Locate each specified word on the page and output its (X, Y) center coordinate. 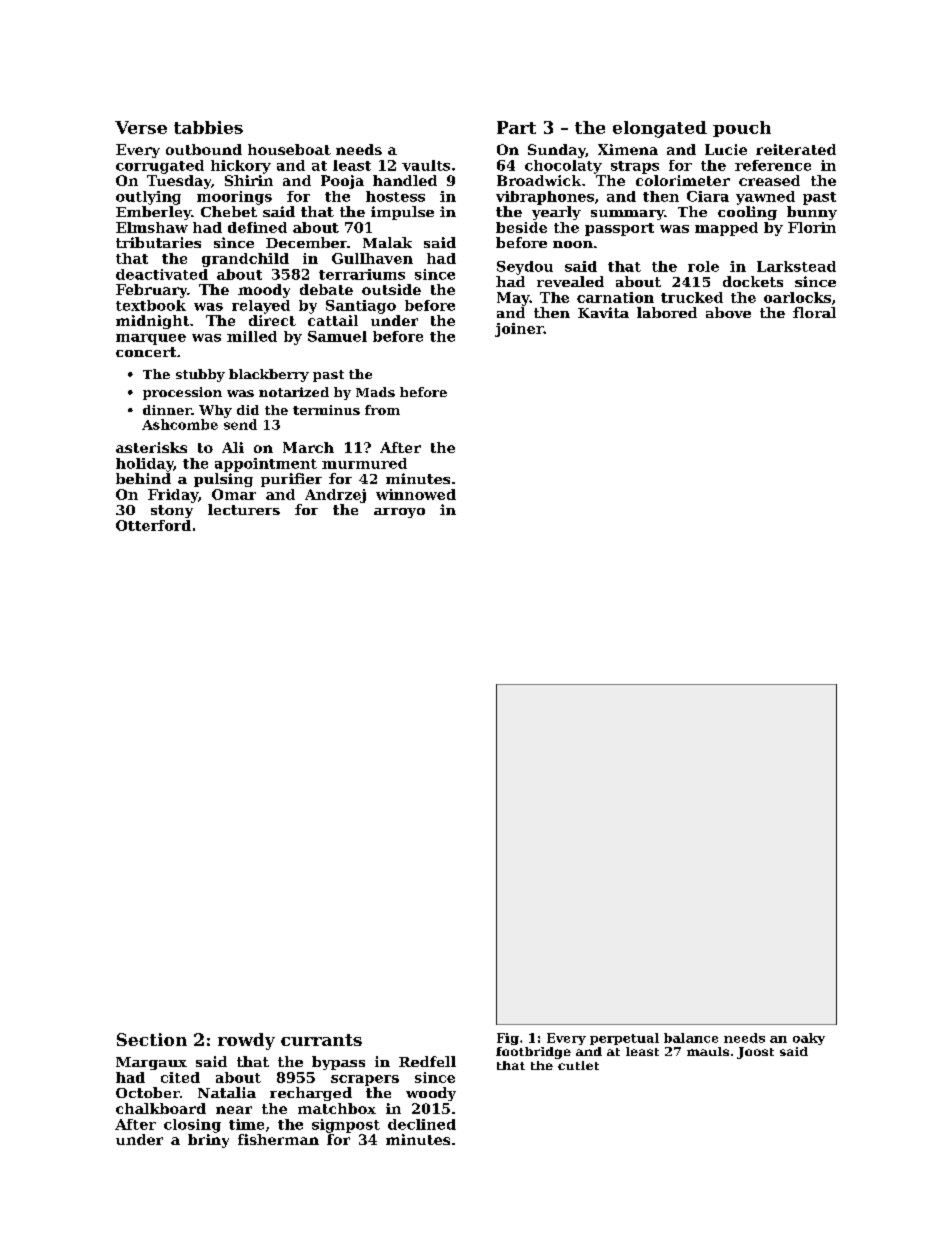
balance (691, 1038)
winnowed (416, 494)
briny (208, 1141)
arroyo (399, 513)
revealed (570, 281)
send (240, 424)
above (728, 312)
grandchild (245, 260)
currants (321, 1040)
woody (431, 1094)
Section (152, 1039)
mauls (708, 1051)
